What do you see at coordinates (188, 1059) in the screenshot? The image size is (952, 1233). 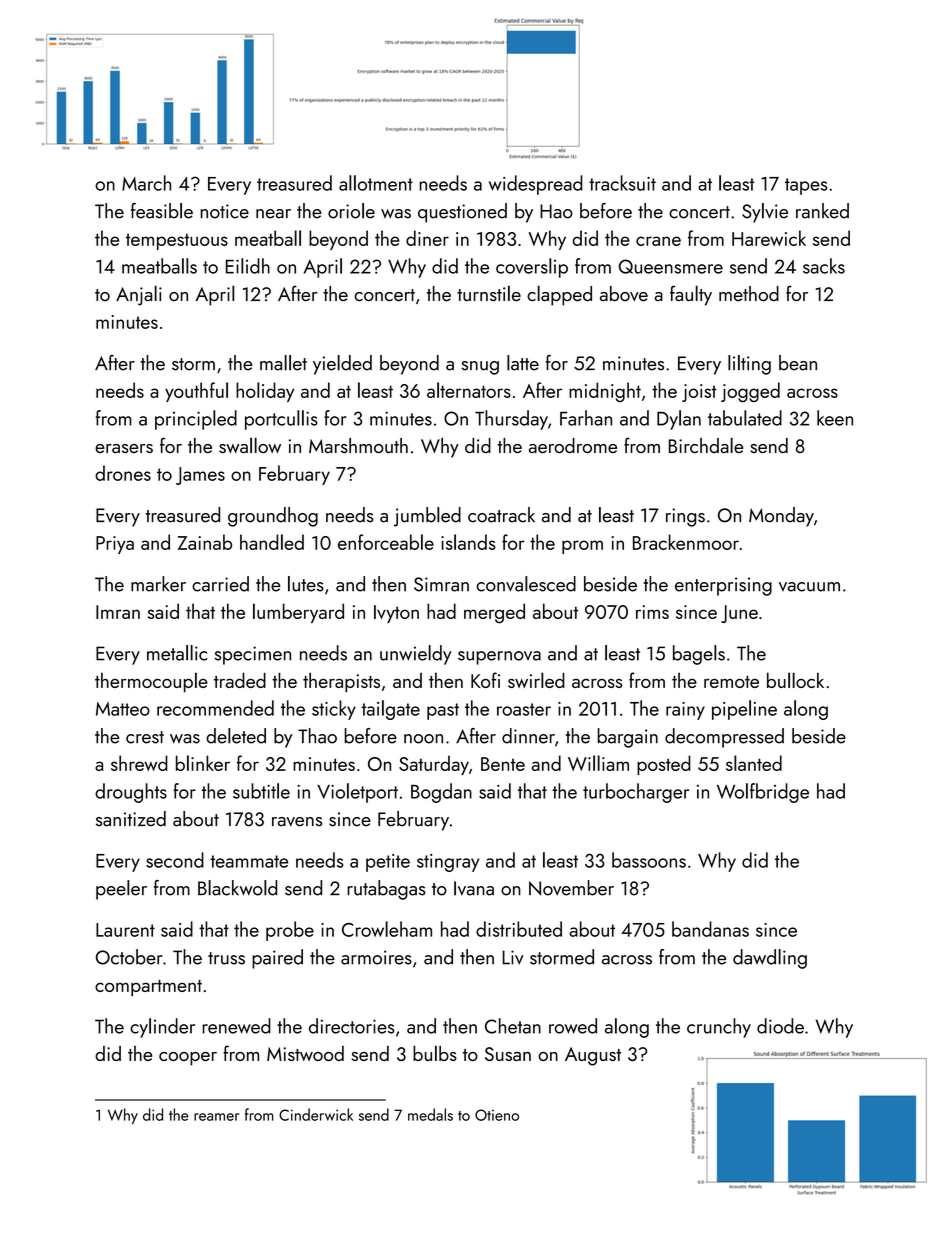 I see `cooper` at bounding box center [188, 1059].
